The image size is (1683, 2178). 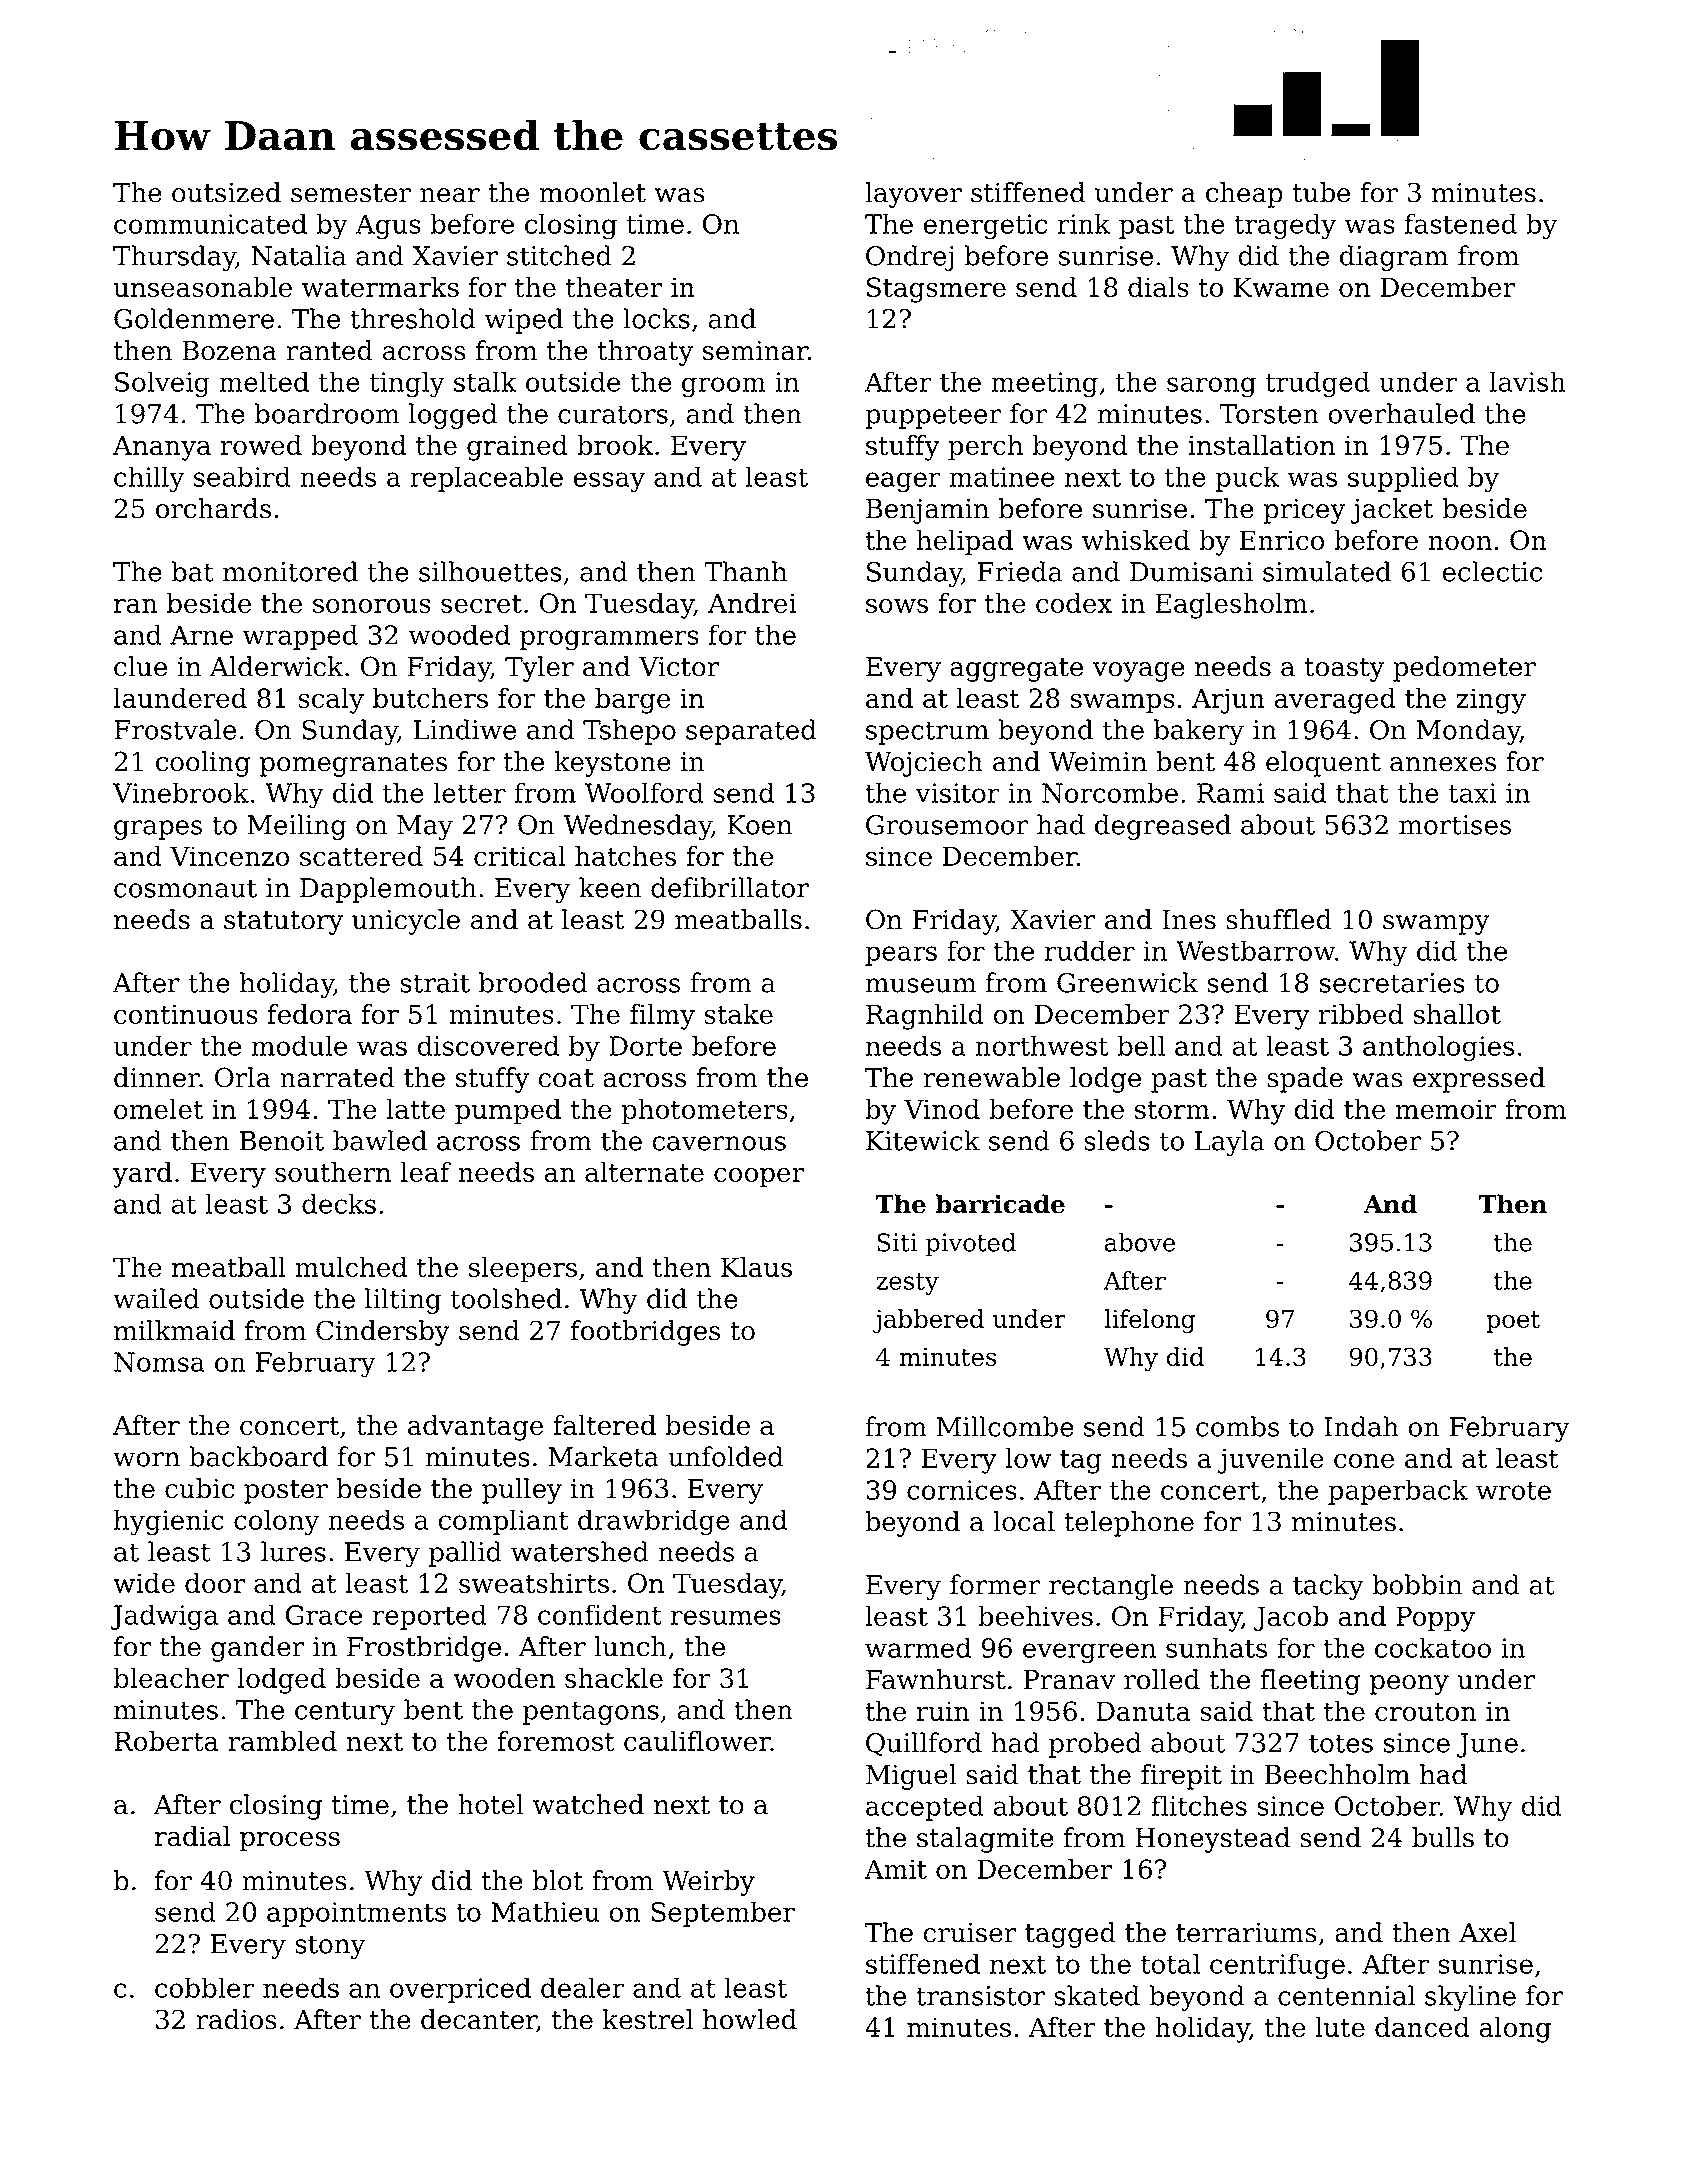 What do you see at coordinates (1340, 2027) in the screenshot?
I see `lute` at bounding box center [1340, 2027].
